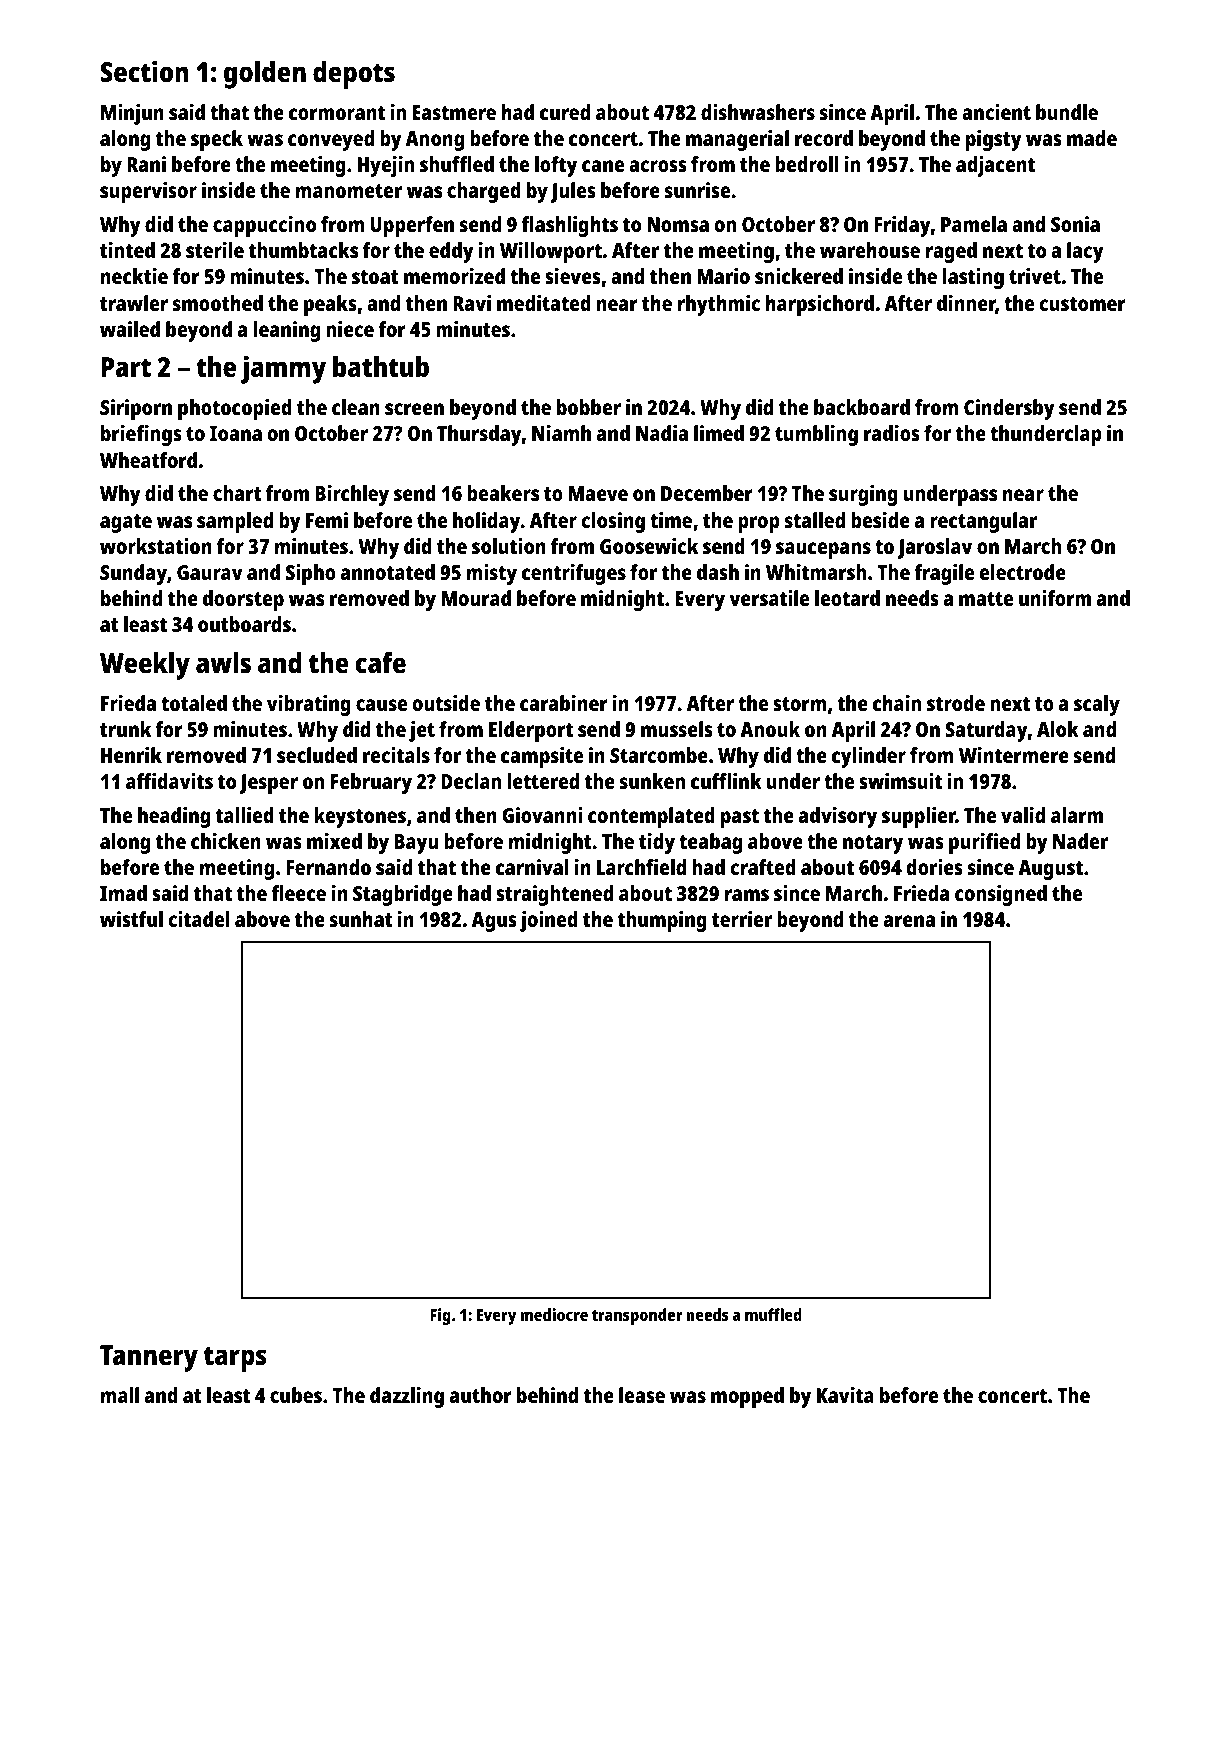 The image size is (1232, 1743). Describe the element at coordinates (476, 598) in the page. I see `Mourad` at that location.
